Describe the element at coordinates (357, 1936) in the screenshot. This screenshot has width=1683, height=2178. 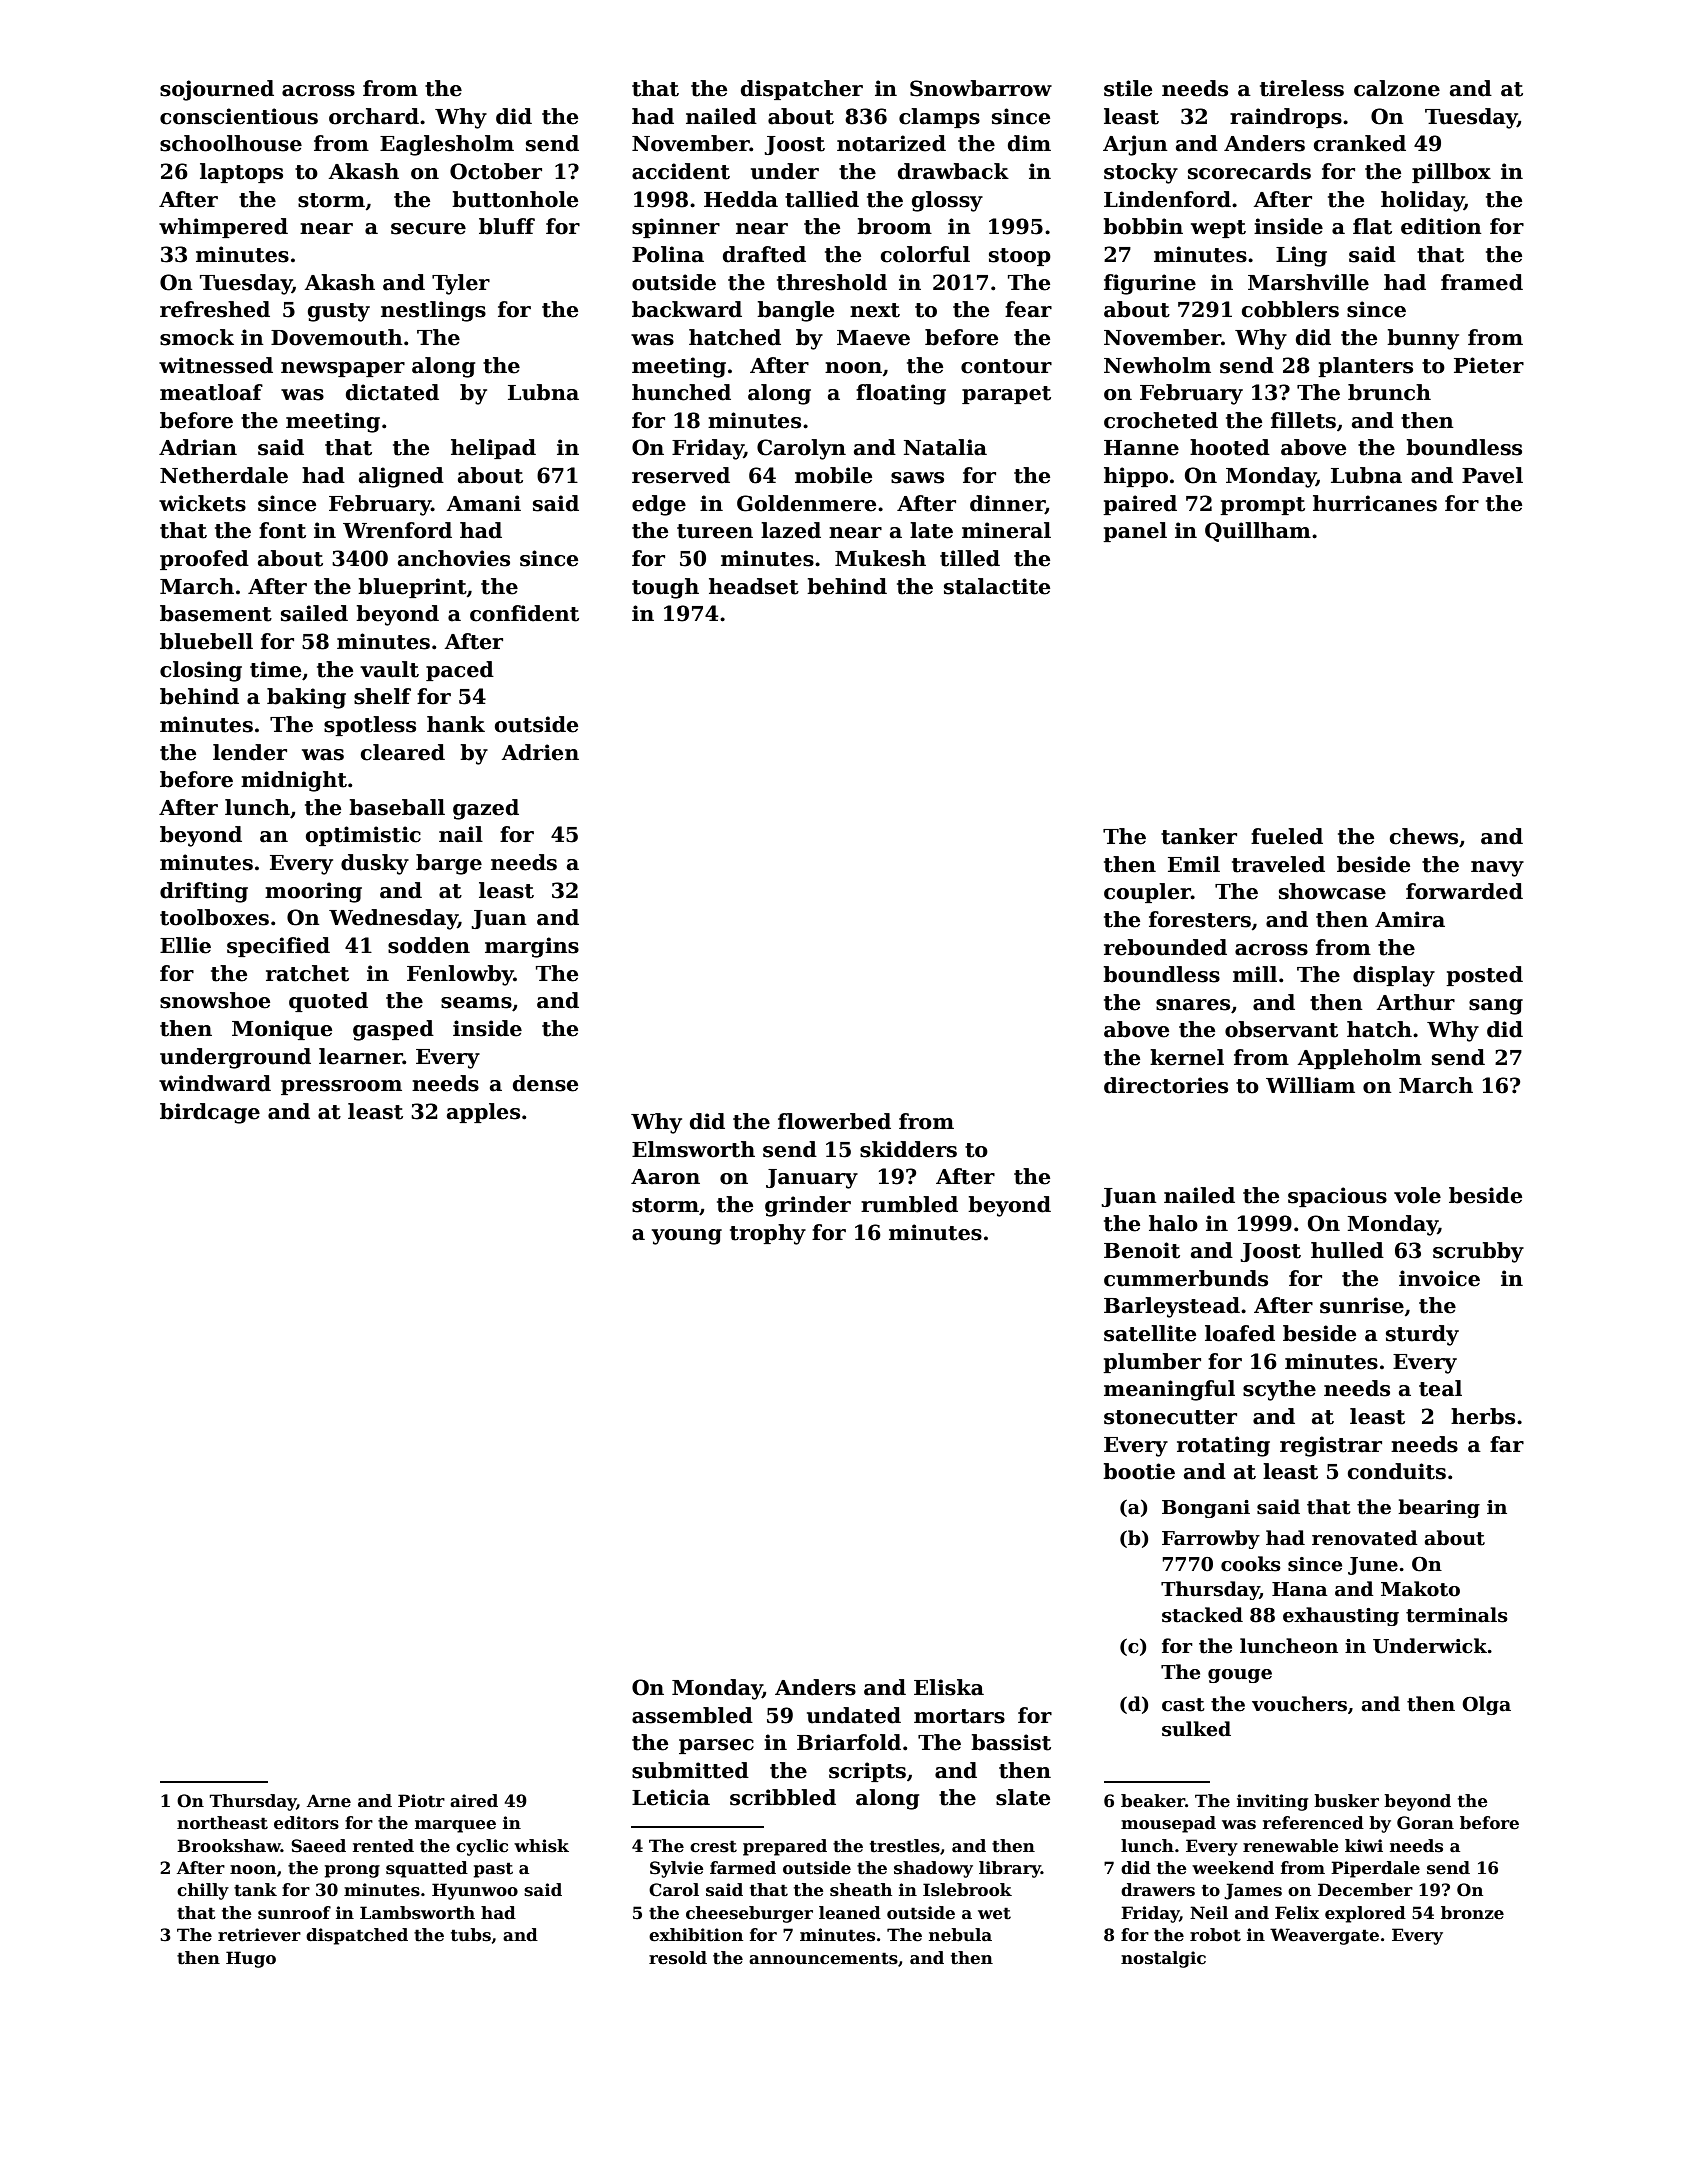
I see `dispatched` at that location.
